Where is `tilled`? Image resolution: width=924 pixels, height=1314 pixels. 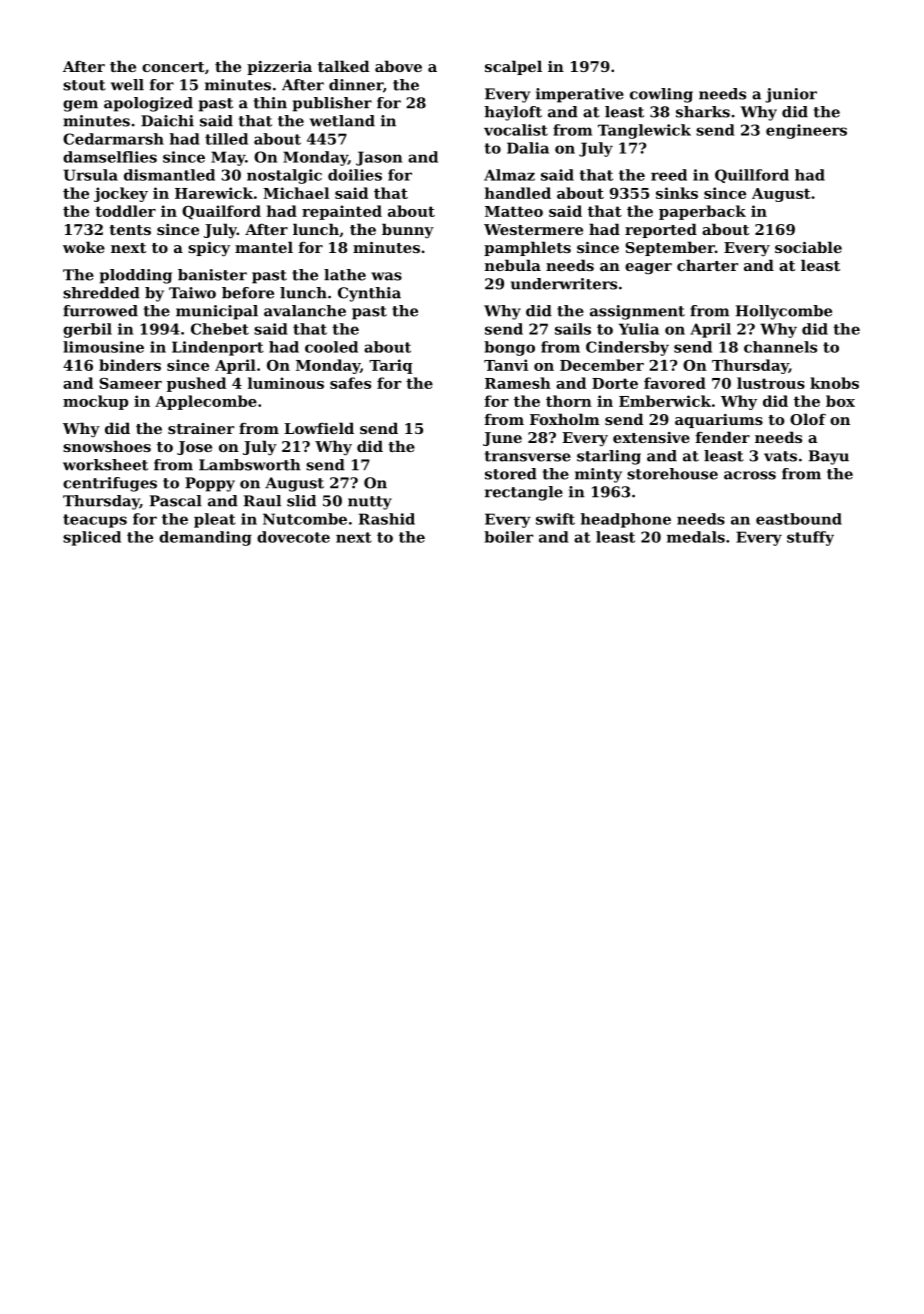
tilled is located at coordinates (226, 139).
